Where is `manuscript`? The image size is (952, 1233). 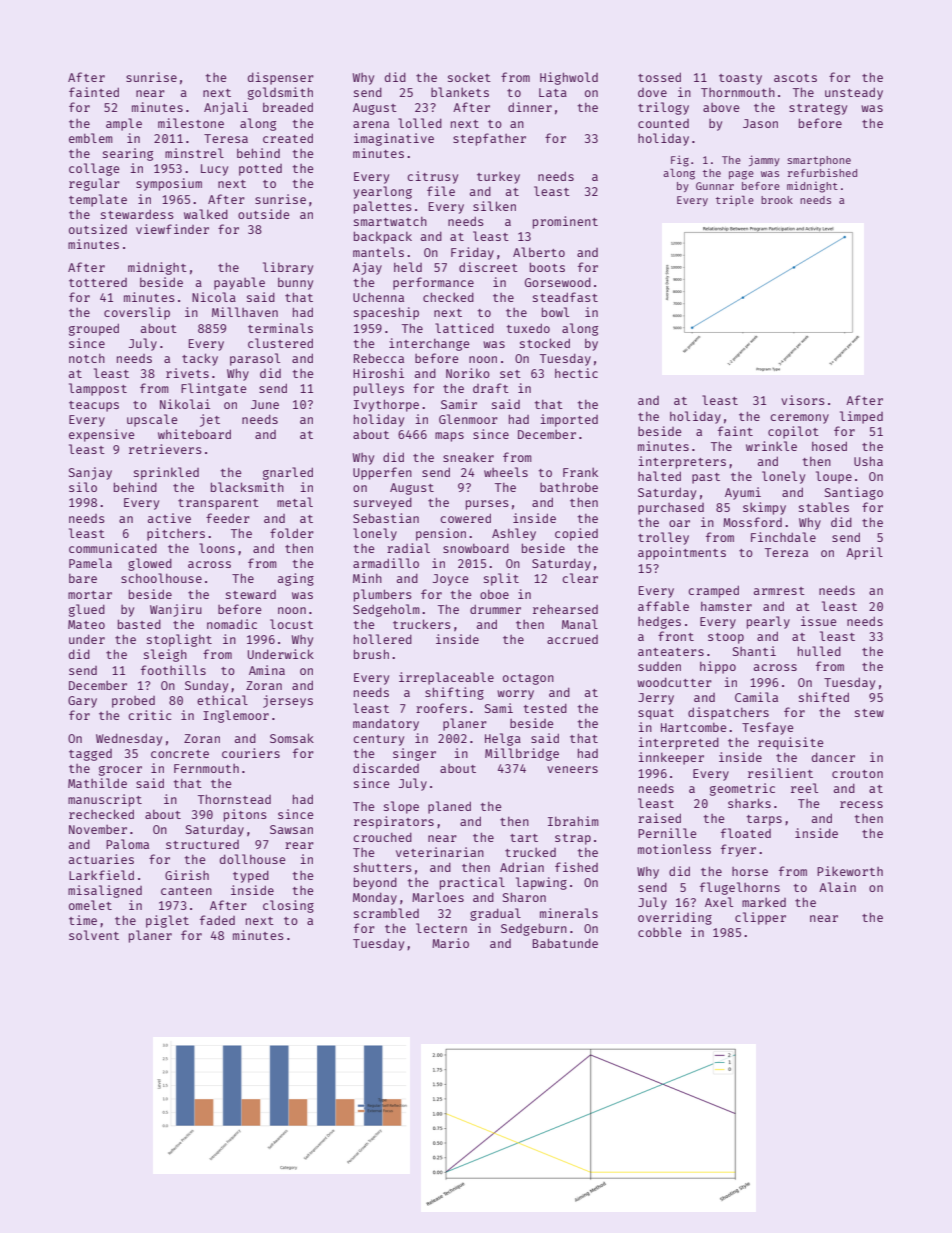 manuscript is located at coordinates (105, 800).
